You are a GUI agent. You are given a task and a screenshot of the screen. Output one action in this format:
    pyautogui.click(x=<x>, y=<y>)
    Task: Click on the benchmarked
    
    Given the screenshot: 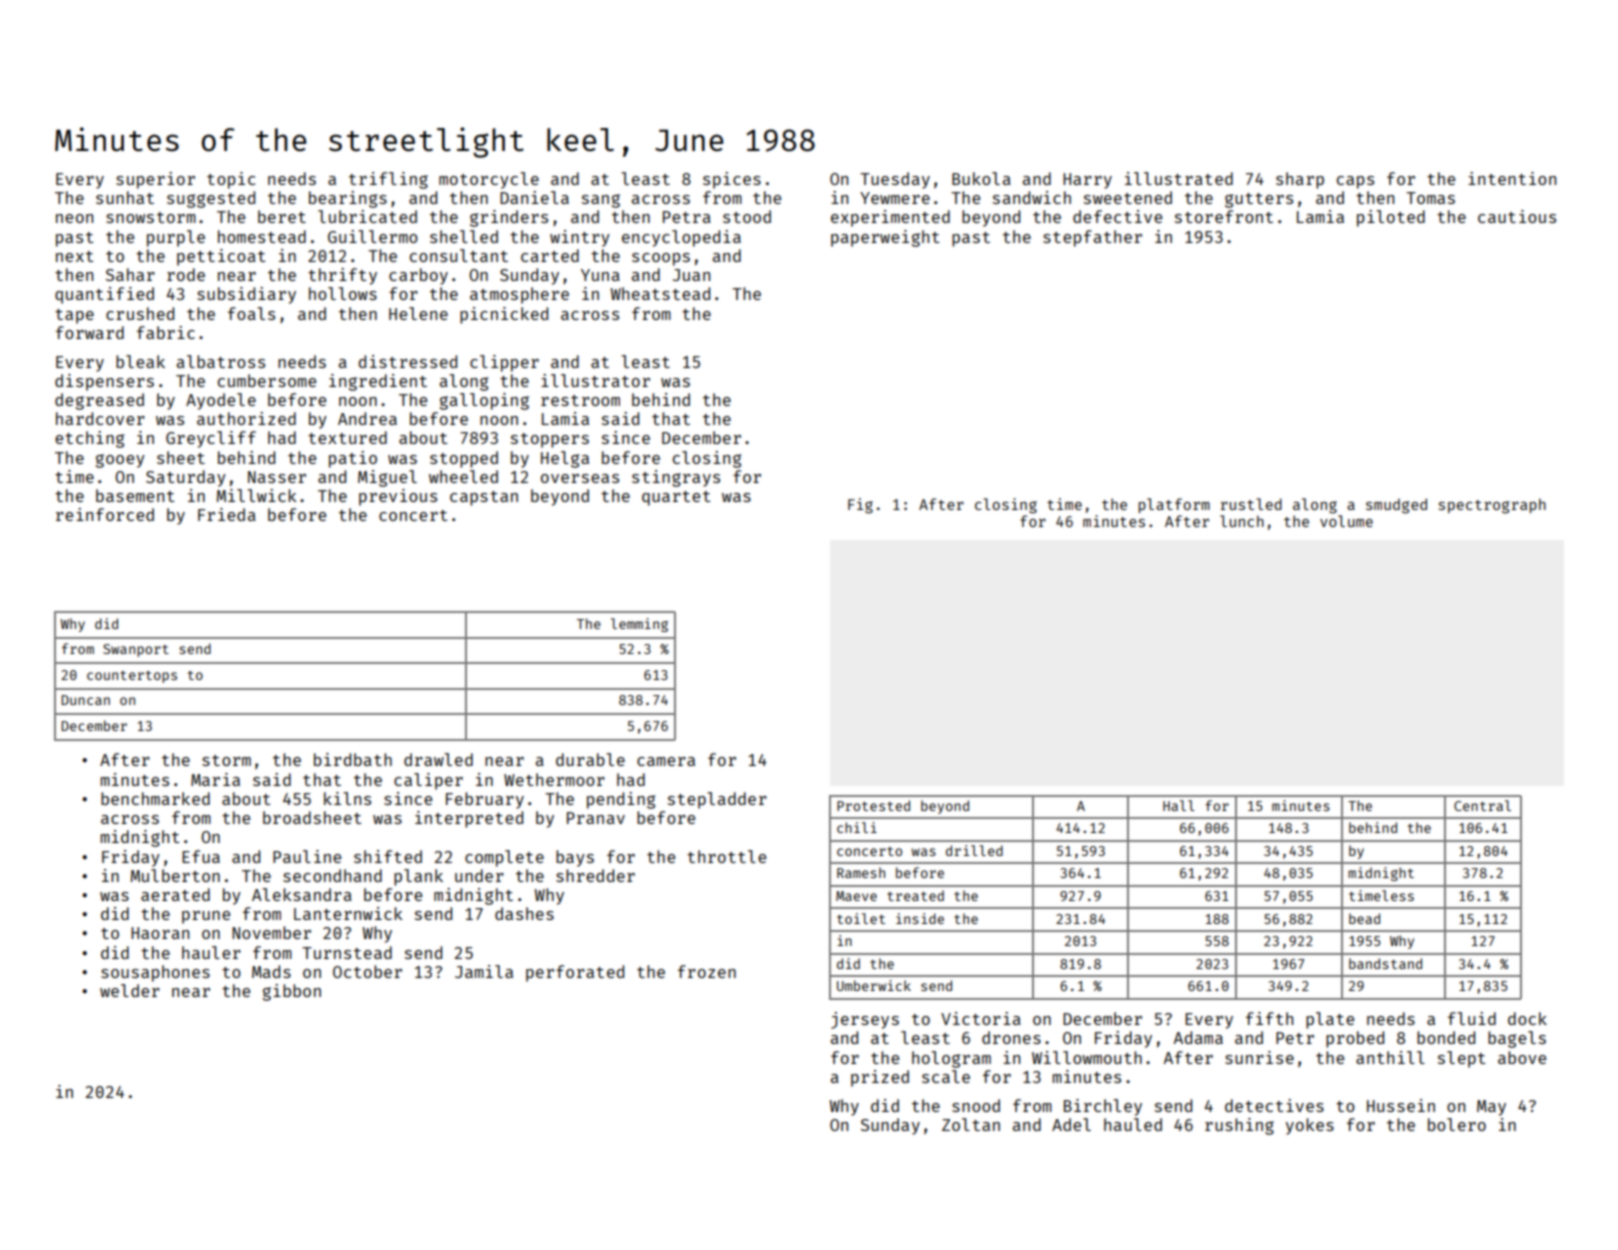 What is the action you would take?
    pyautogui.click(x=155, y=798)
